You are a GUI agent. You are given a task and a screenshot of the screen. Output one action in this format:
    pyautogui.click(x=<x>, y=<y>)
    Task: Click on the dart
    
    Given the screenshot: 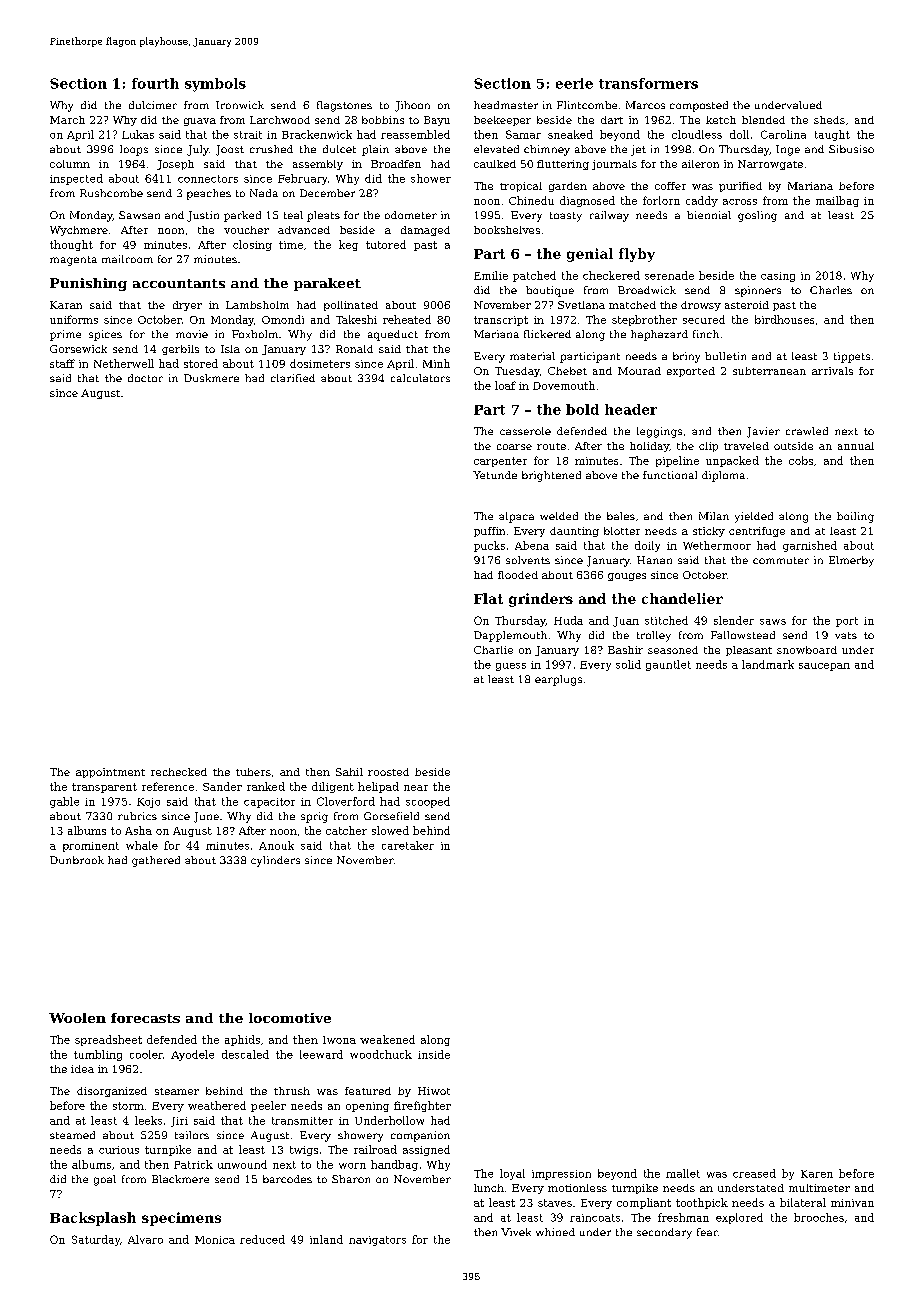 What is the action you would take?
    pyautogui.click(x=612, y=120)
